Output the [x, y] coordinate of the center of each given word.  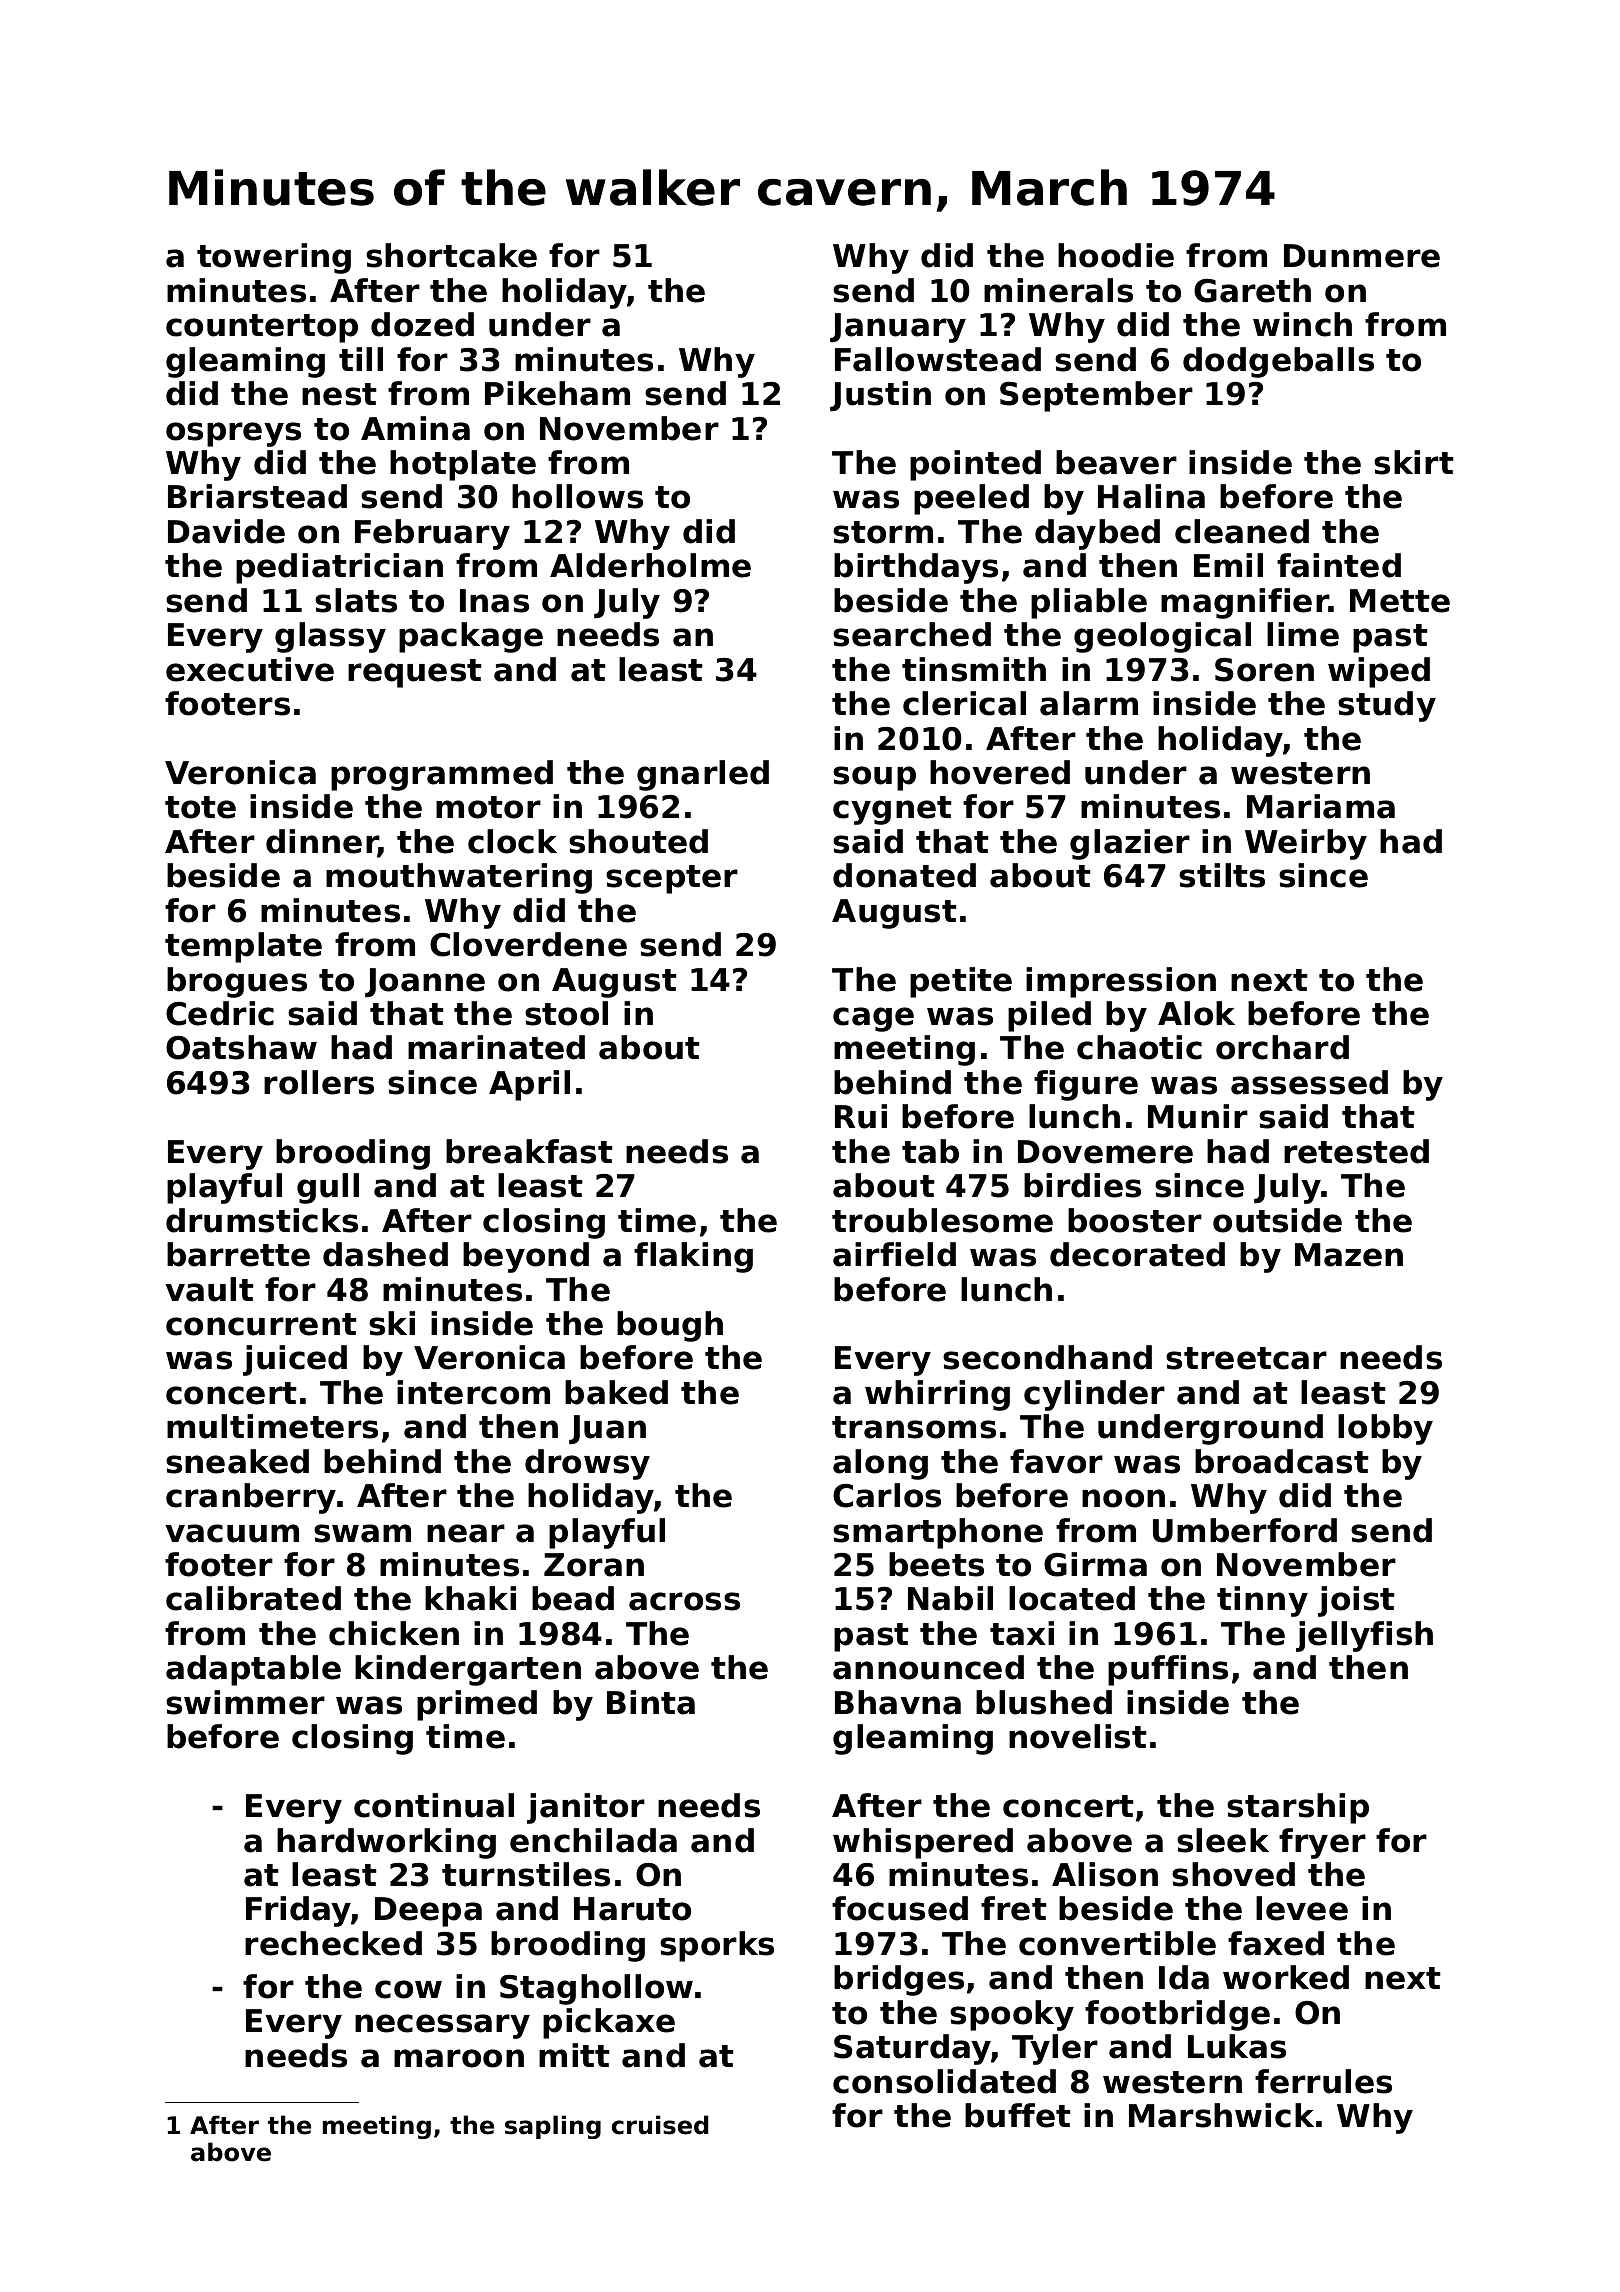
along [880, 1464]
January [898, 328]
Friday [299, 1911]
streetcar [1246, 1358]
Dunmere [1362, 256]
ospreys [233, 434]
